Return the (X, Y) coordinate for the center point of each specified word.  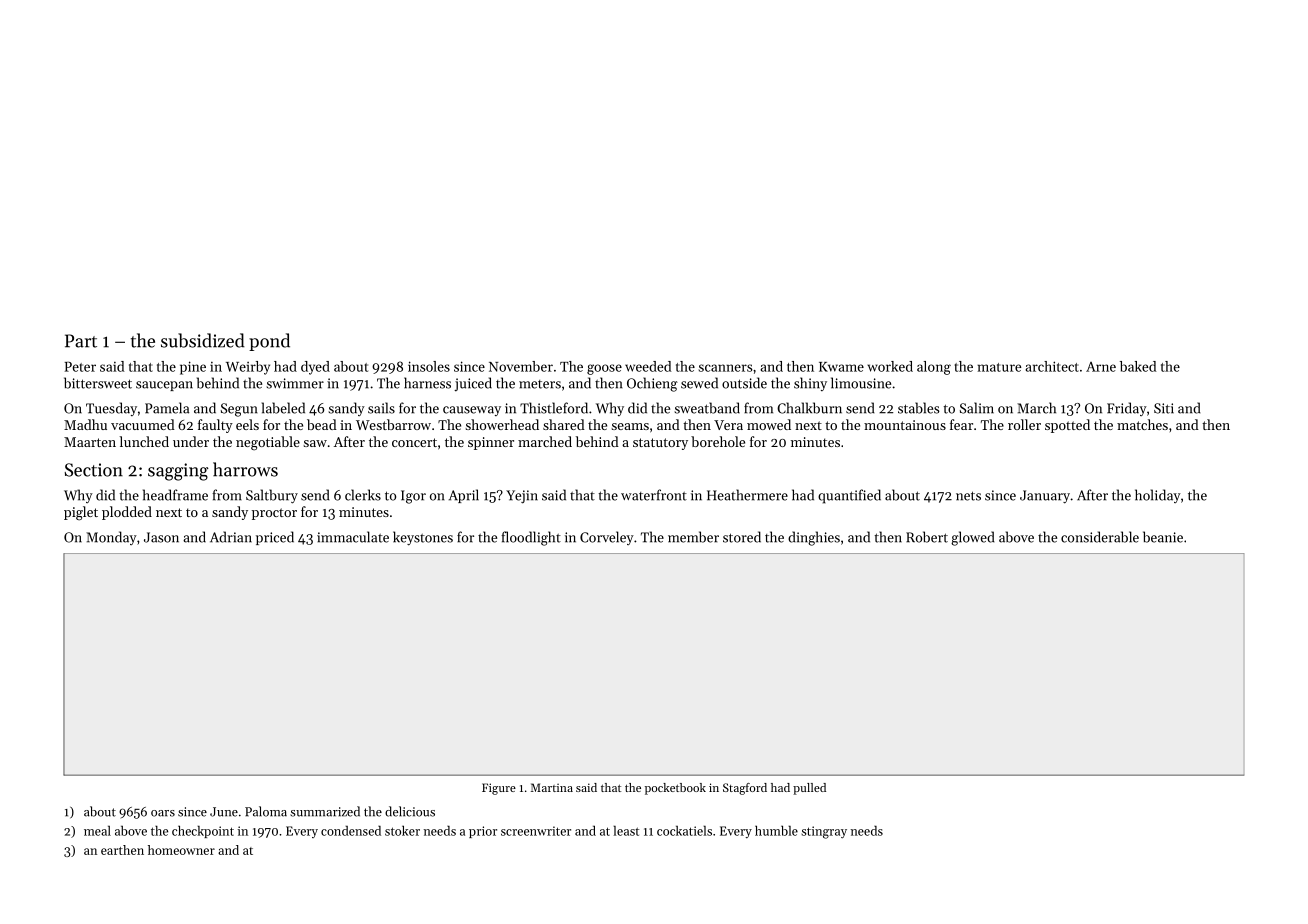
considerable (1100, 537)
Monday (111, 538)
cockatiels (684, 830)
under (191, 441)
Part (81, 341)
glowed (972, 538)
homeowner (181, 850)
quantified (849, 496)
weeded (648, 366)
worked (890, 366)
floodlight (531, 538)
